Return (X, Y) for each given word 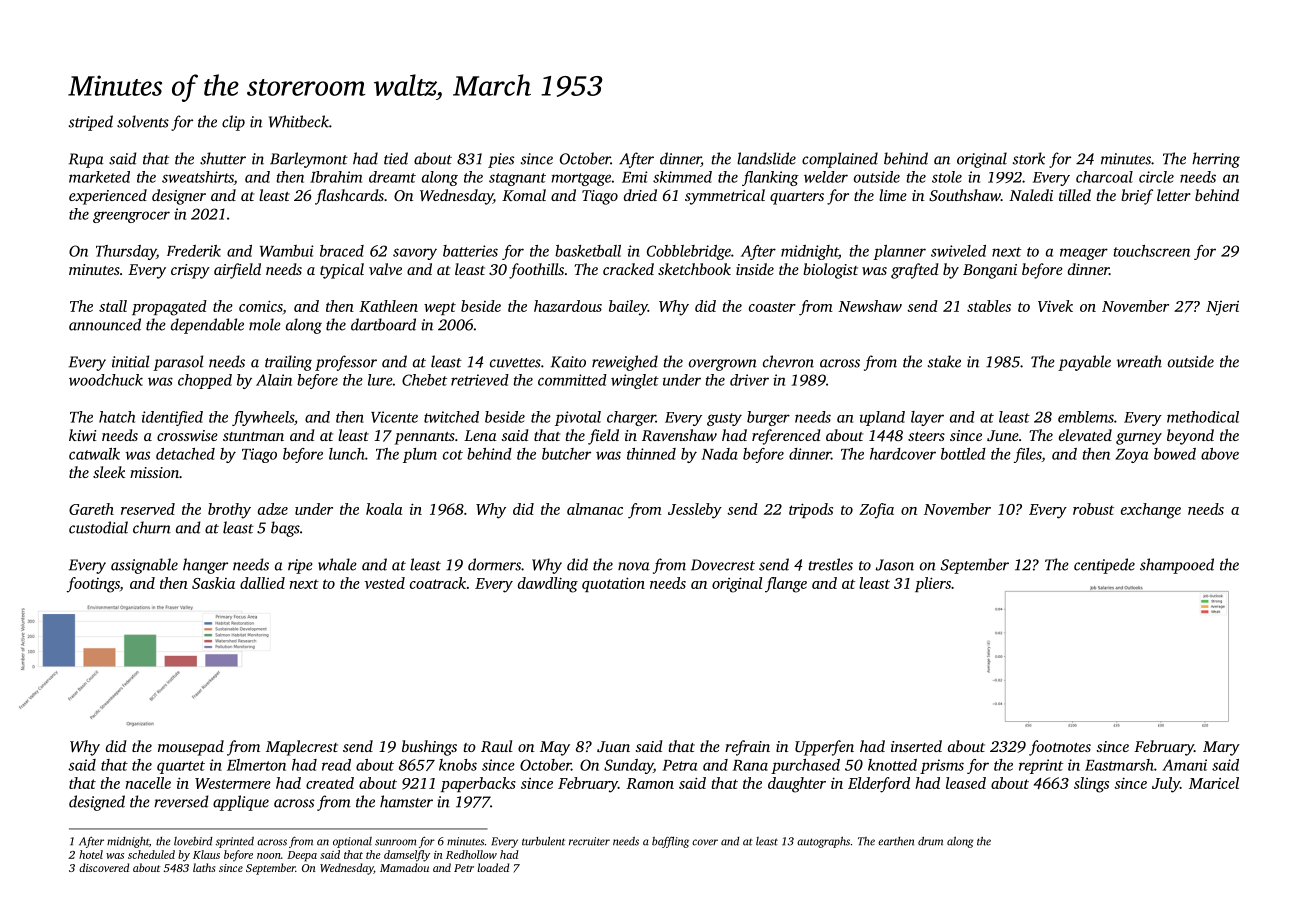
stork (1029, 158)
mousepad (191, 748)
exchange (1151, 511)
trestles (831, 564)
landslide (766, 158)
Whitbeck (299, 121)
